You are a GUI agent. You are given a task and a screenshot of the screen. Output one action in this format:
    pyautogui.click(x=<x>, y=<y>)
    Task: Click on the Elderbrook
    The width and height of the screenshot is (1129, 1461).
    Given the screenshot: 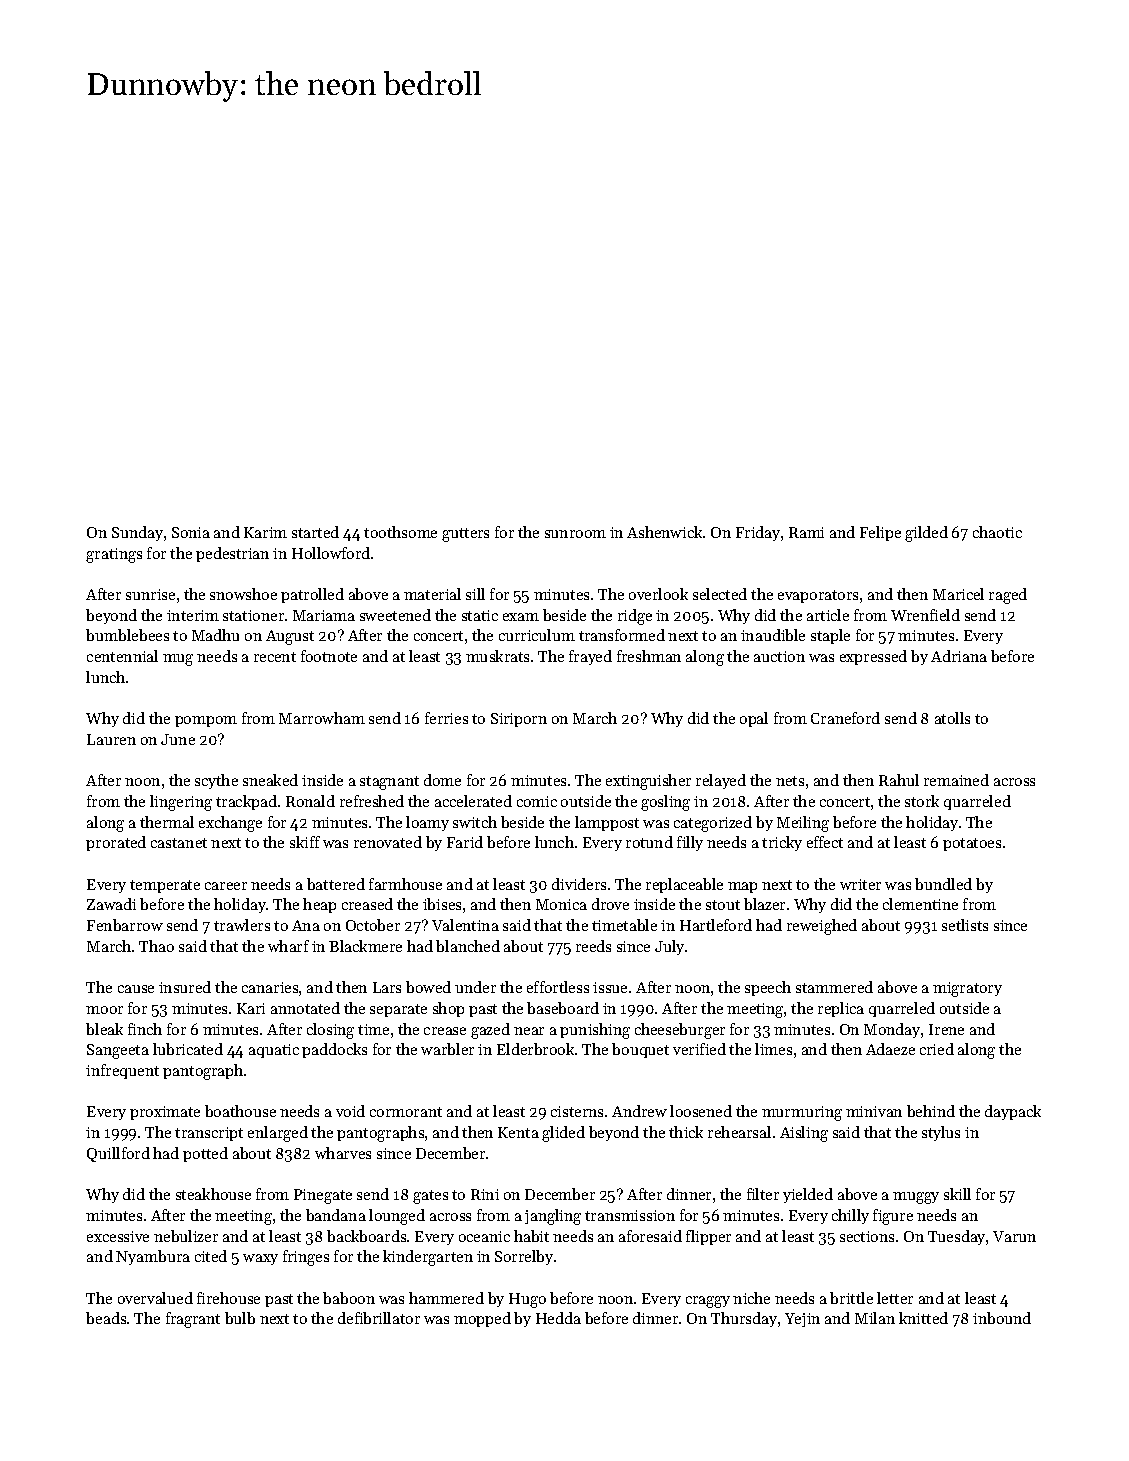 What is the action you would take?
    pyautogui.click(x=535, y=1049)
